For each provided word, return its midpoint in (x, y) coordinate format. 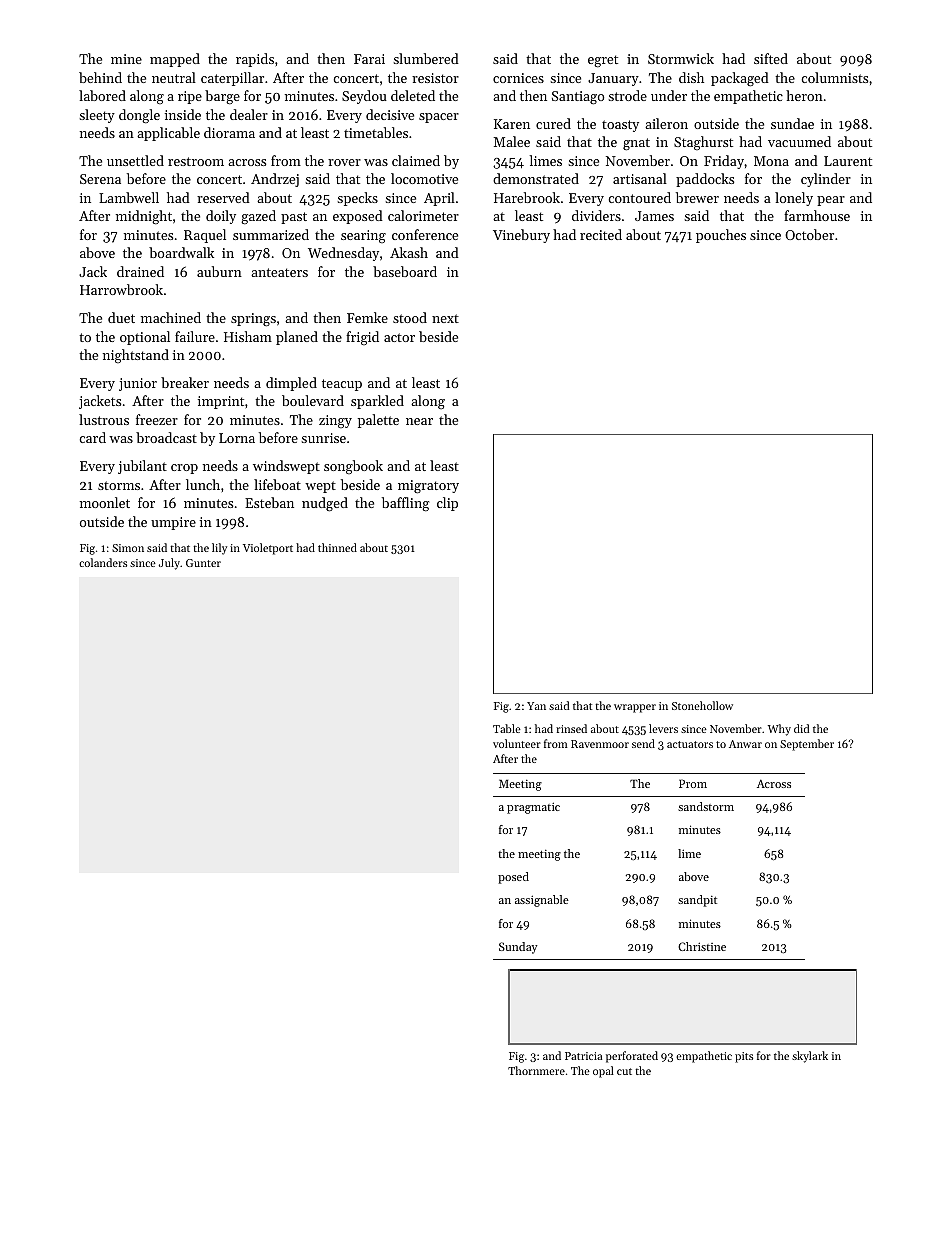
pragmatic (533, 808)
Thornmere (536, 1070)
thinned (337, 547)
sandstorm (706, 806)
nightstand (136, 356)
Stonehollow (702, 705)
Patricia (583, 1056)
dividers (596, 215)
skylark (810, 1057)
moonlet (105, 502)
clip (447, 504)
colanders (103, 562)
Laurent (848, 161)
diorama (229, 132)
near (419, 421)
